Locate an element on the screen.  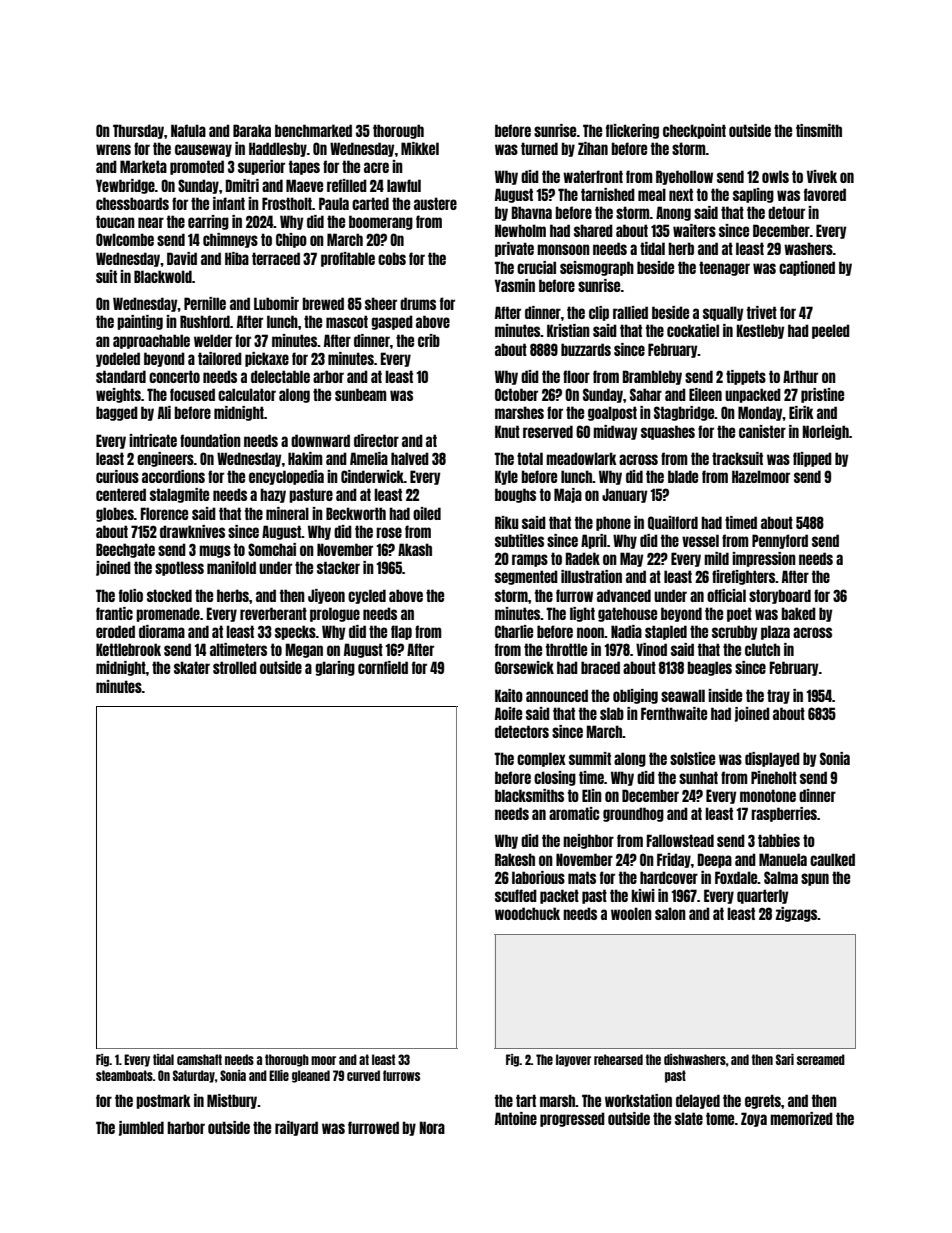
waiters is located at coordinates (694, 230).
